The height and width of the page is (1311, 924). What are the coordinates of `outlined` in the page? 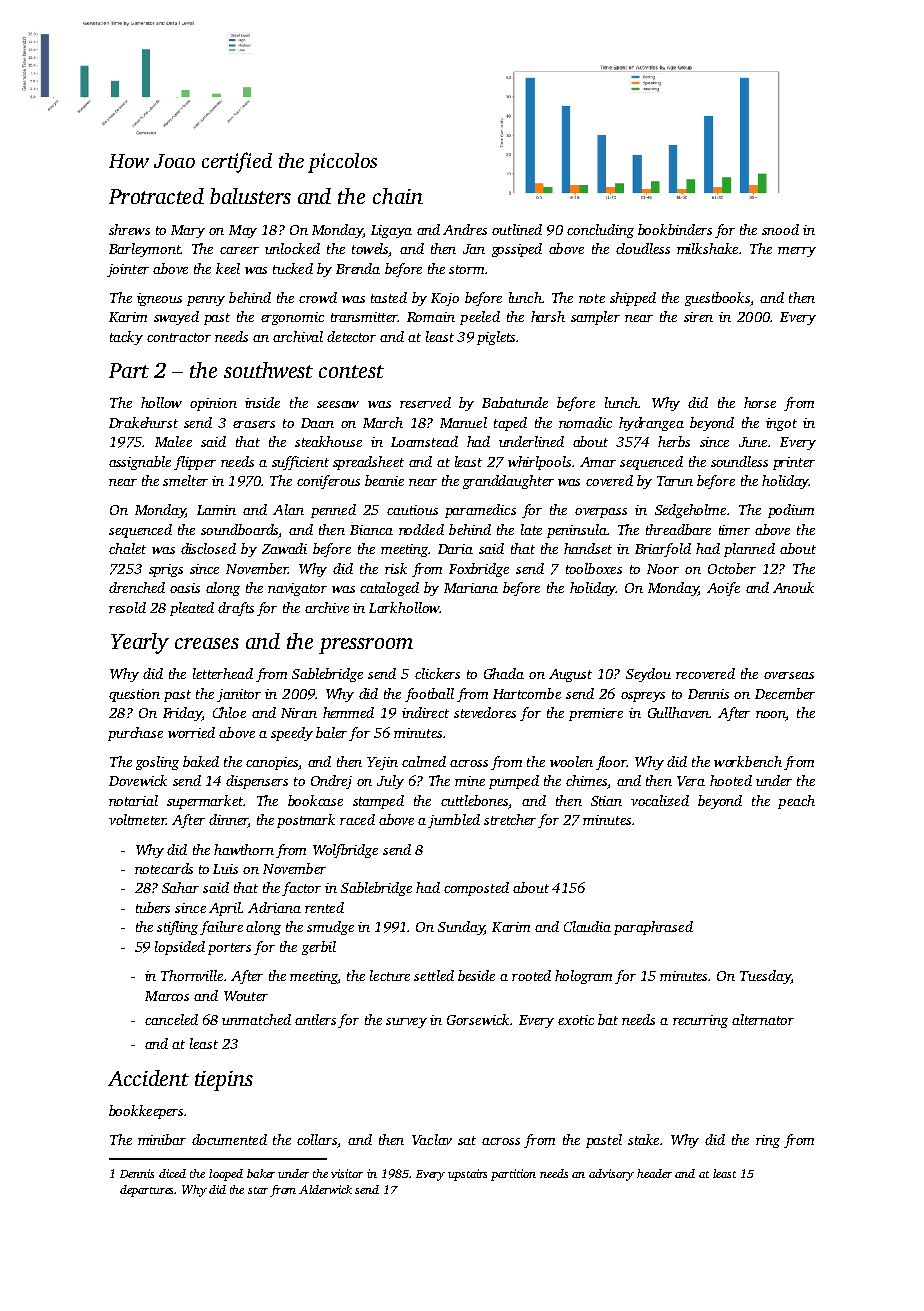 It's located at (517, 229).
